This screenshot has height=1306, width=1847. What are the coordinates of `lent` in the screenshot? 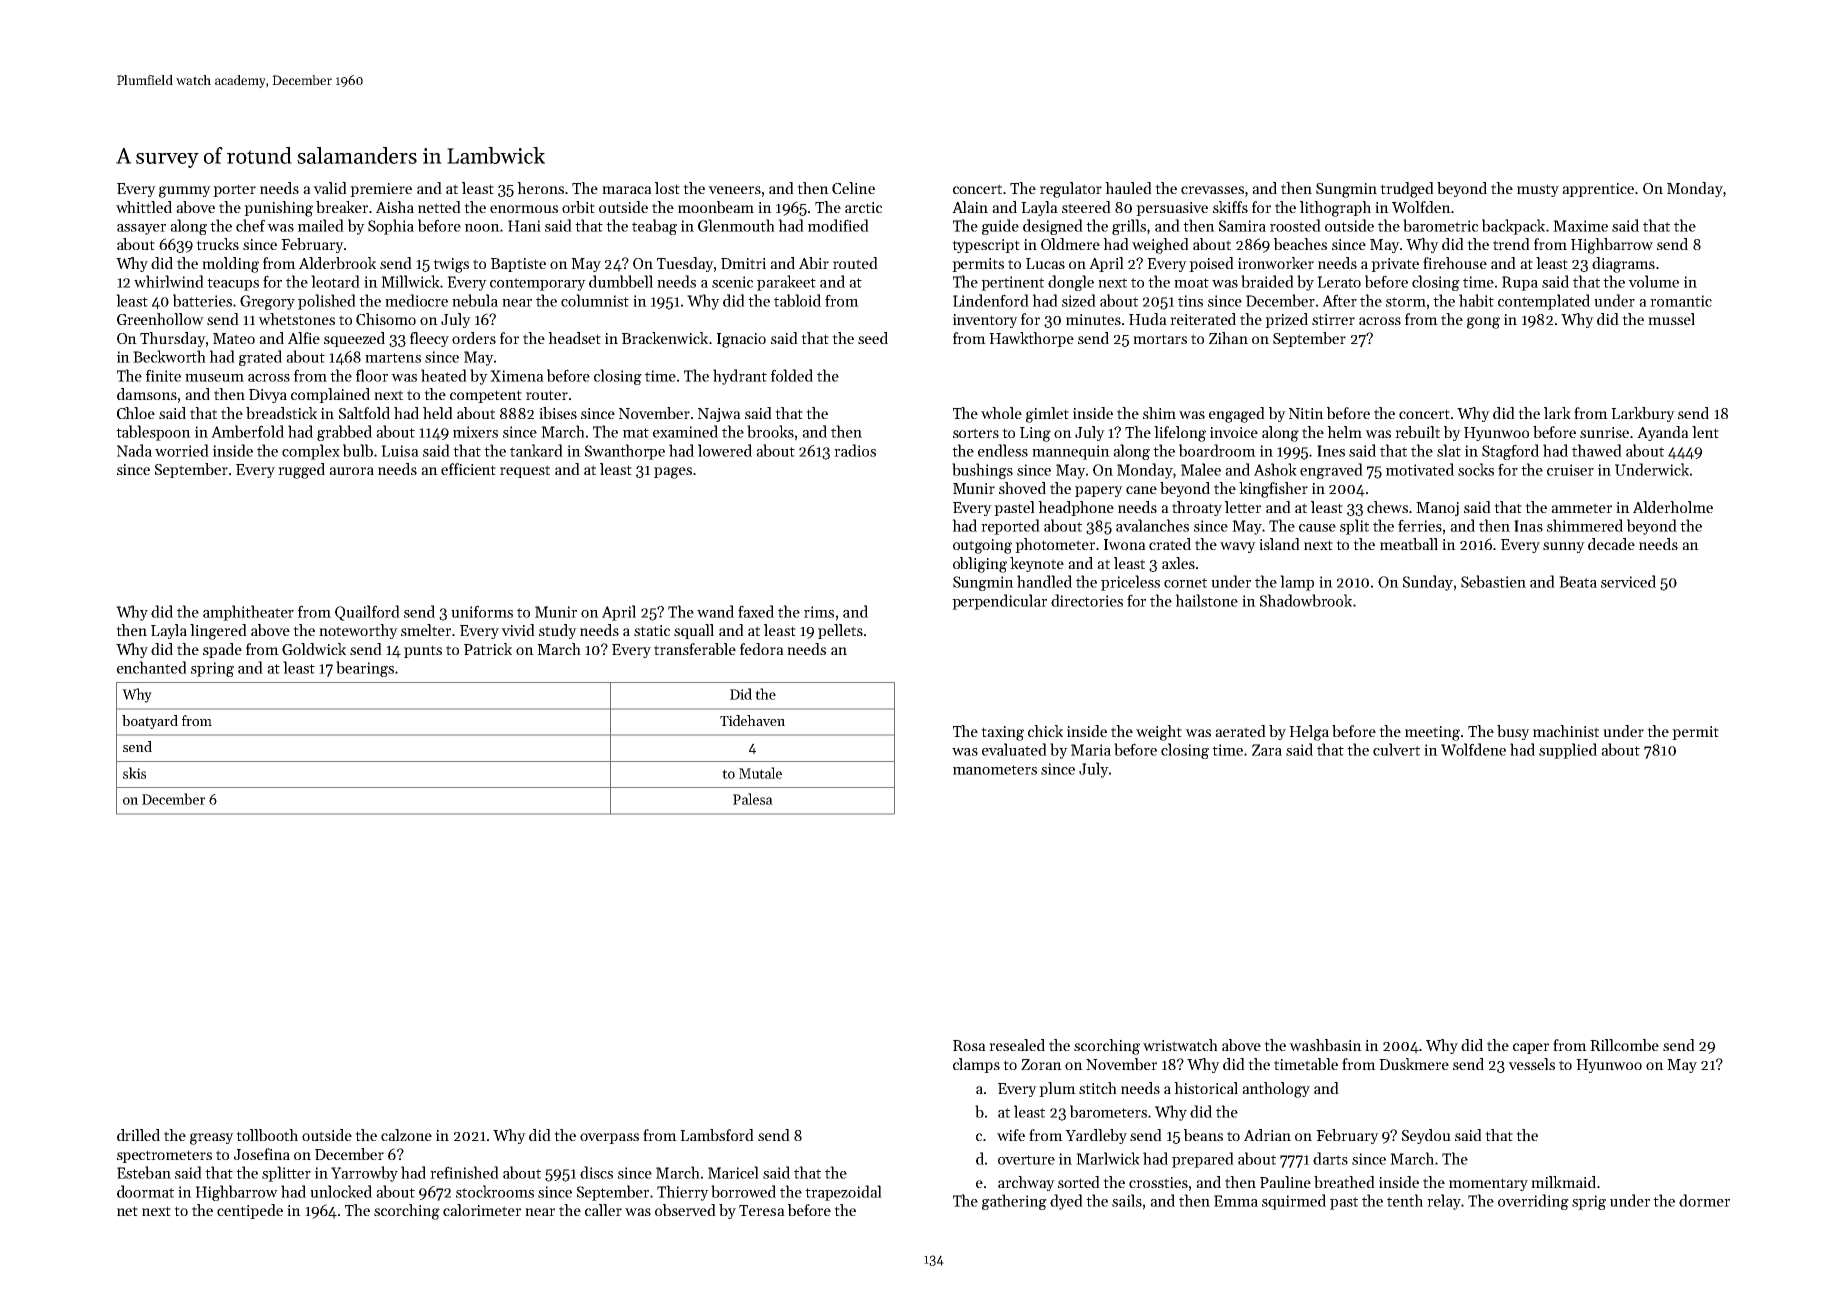 It's located at (1705, 432).
